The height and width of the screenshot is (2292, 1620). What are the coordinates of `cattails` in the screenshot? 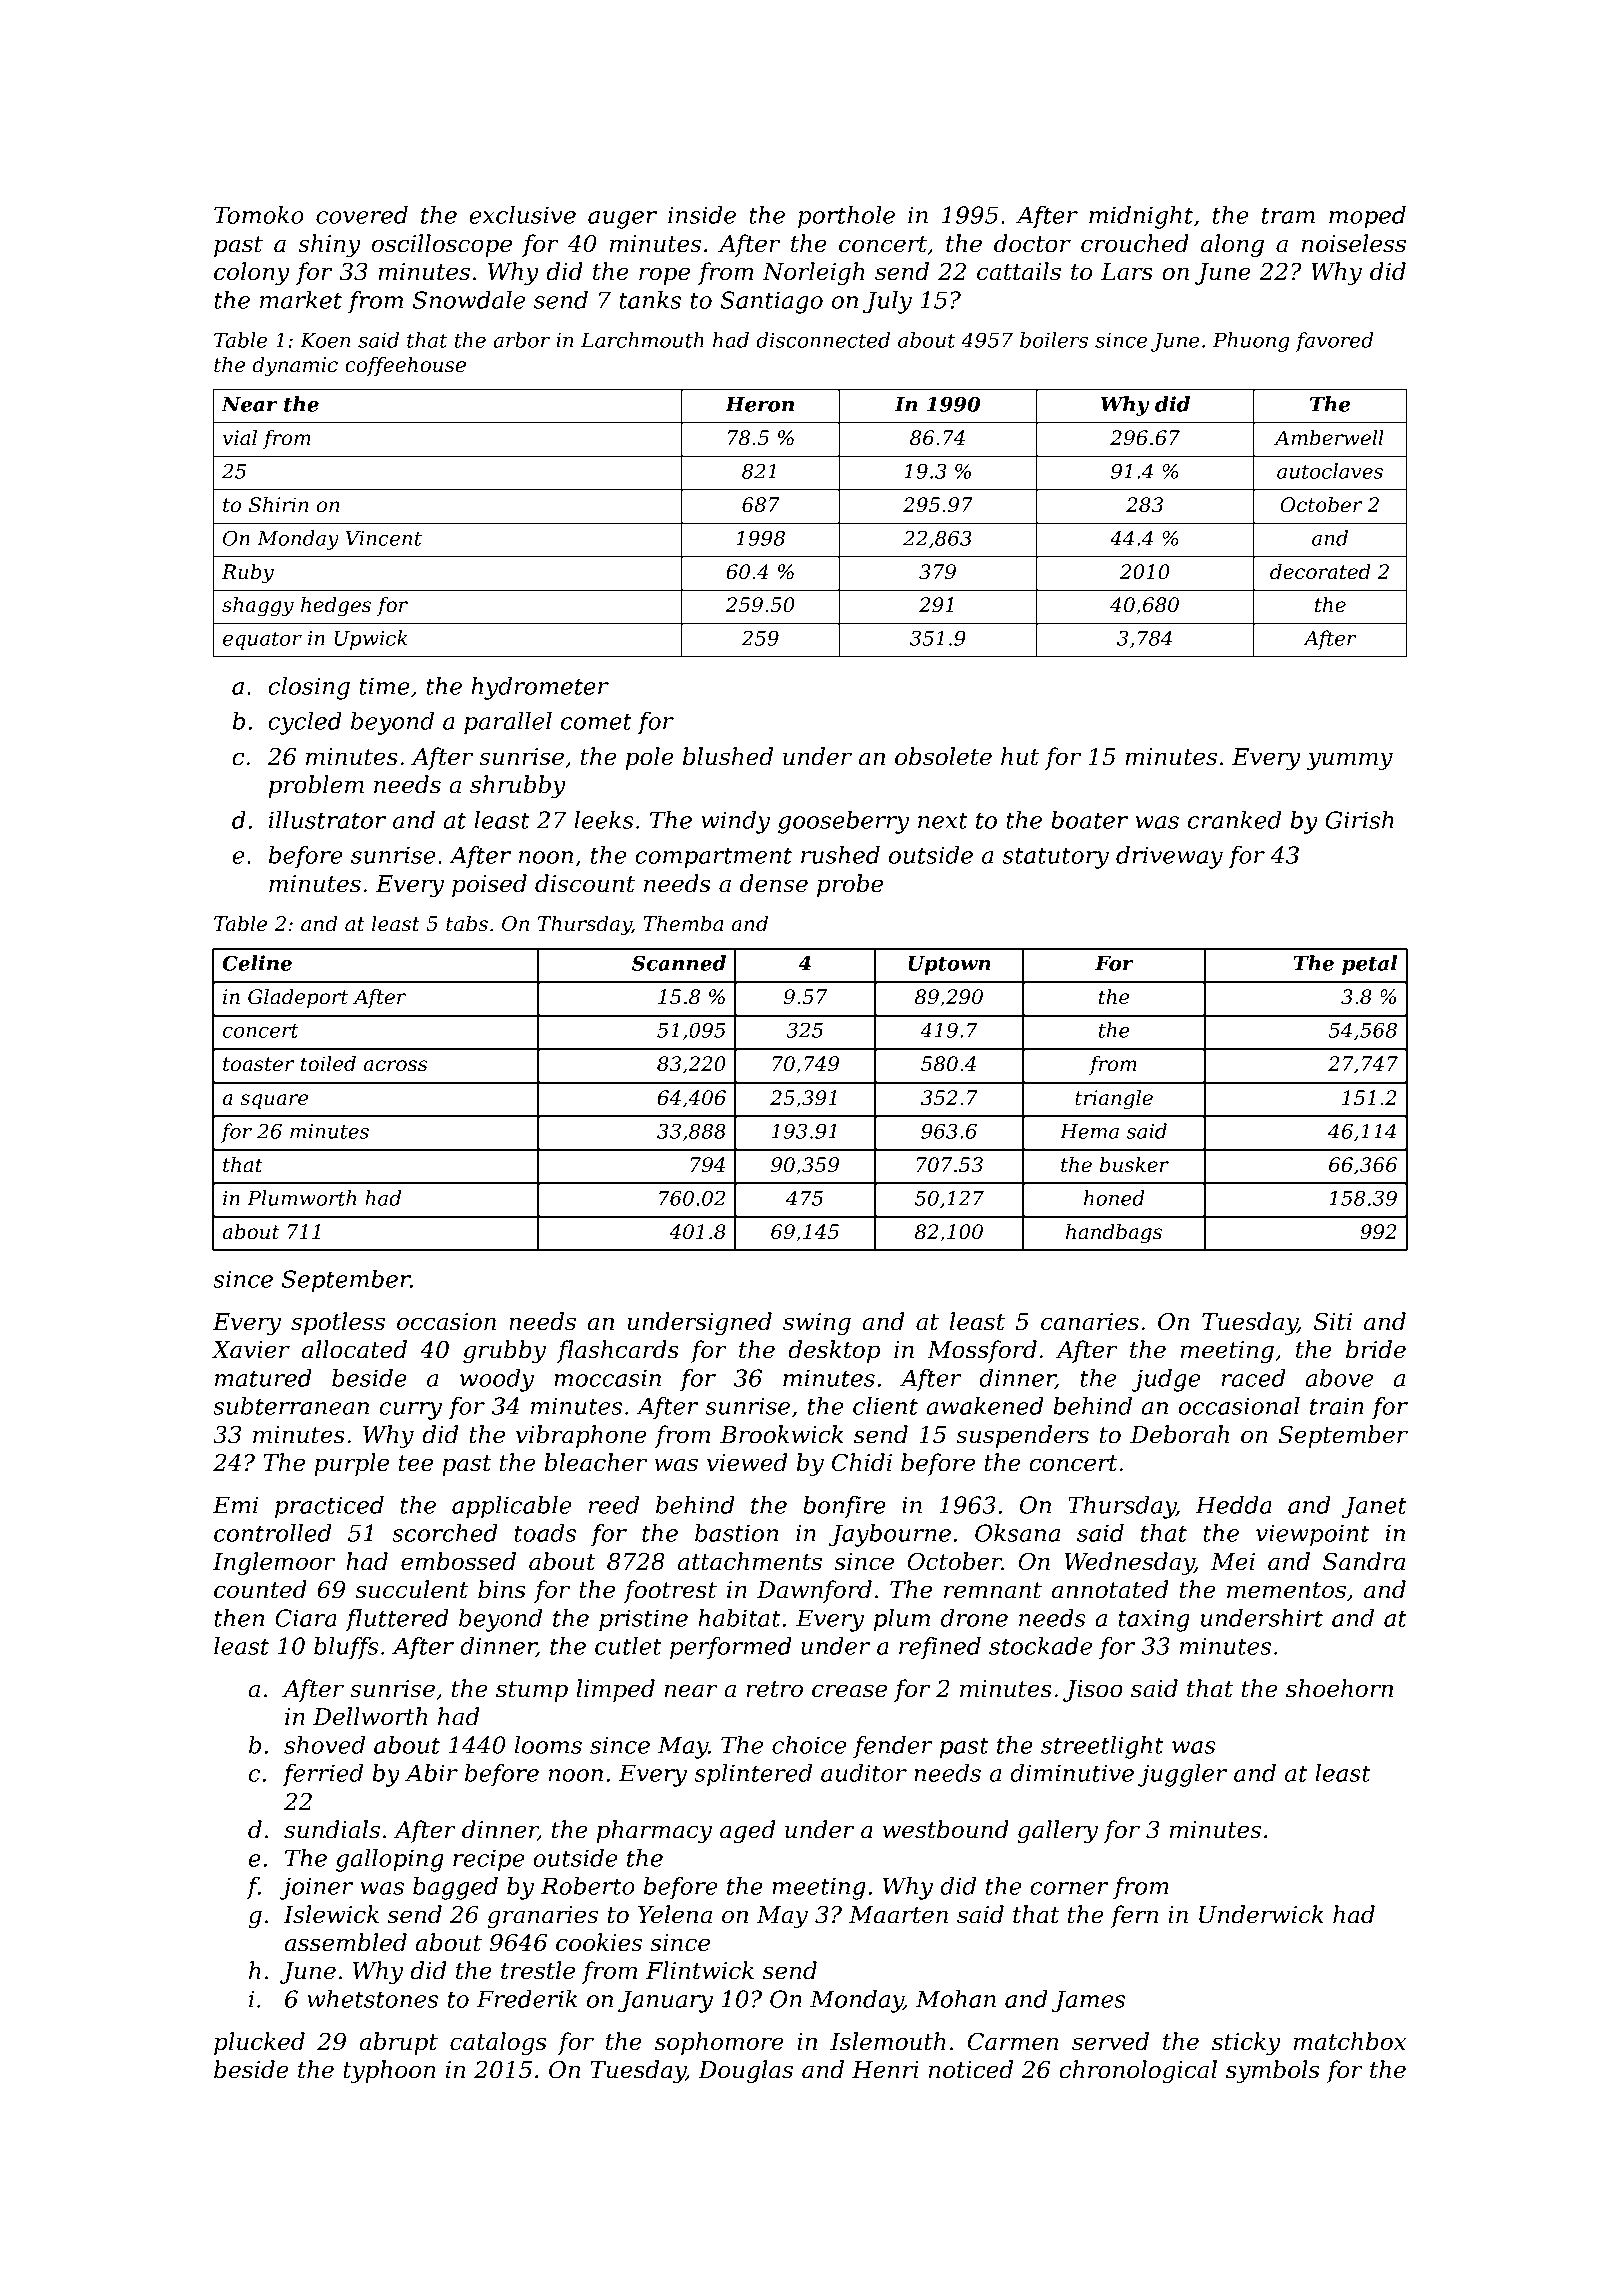 It's located at (1019, 271).
